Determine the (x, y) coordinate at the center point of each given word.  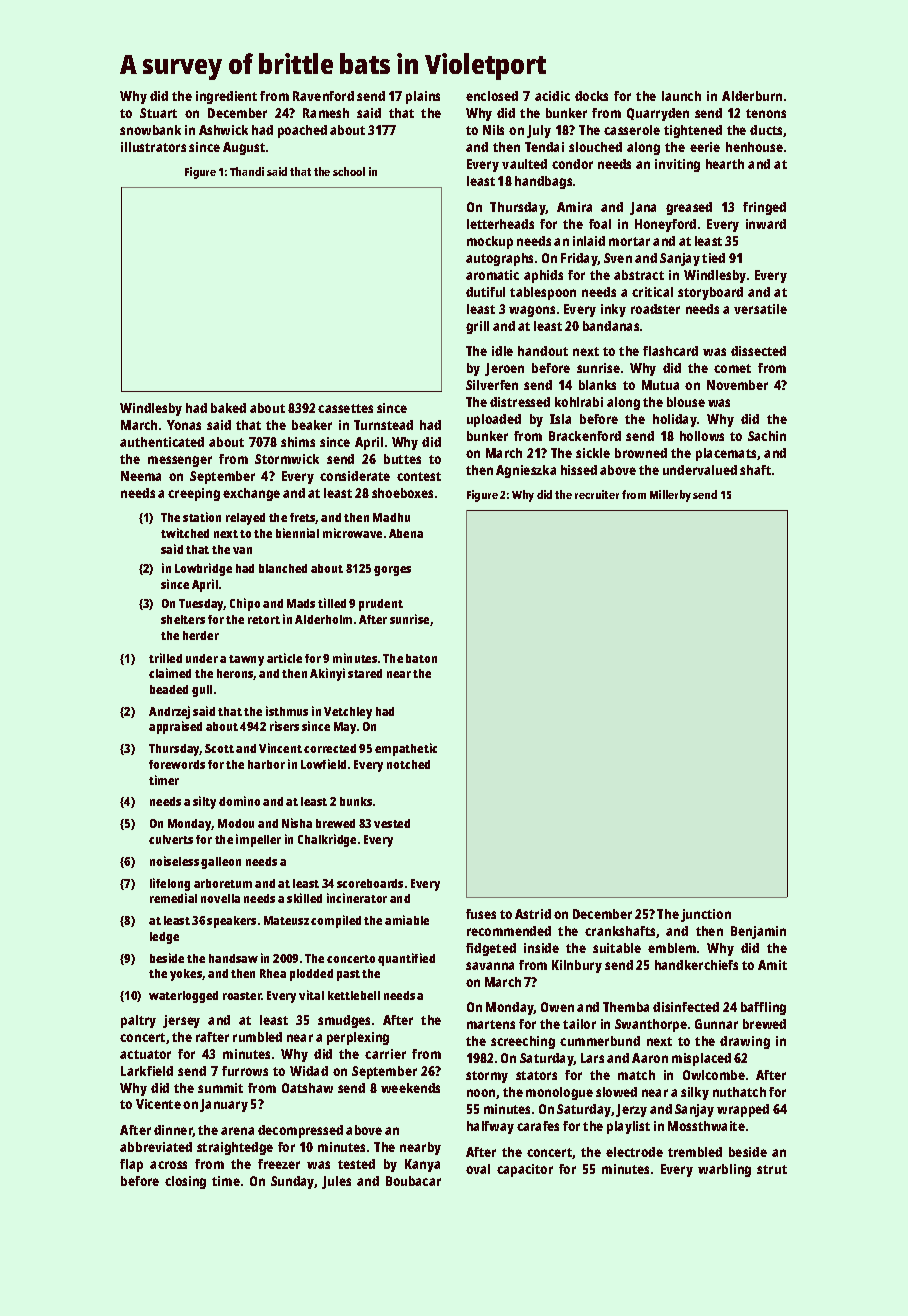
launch (681, 96)
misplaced (701, 1059)
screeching (523, 1042)
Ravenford (323, 96)
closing (185, 1182)
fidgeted (491, 949)
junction (706, 915)
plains (423, 97)
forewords (177, 764)
